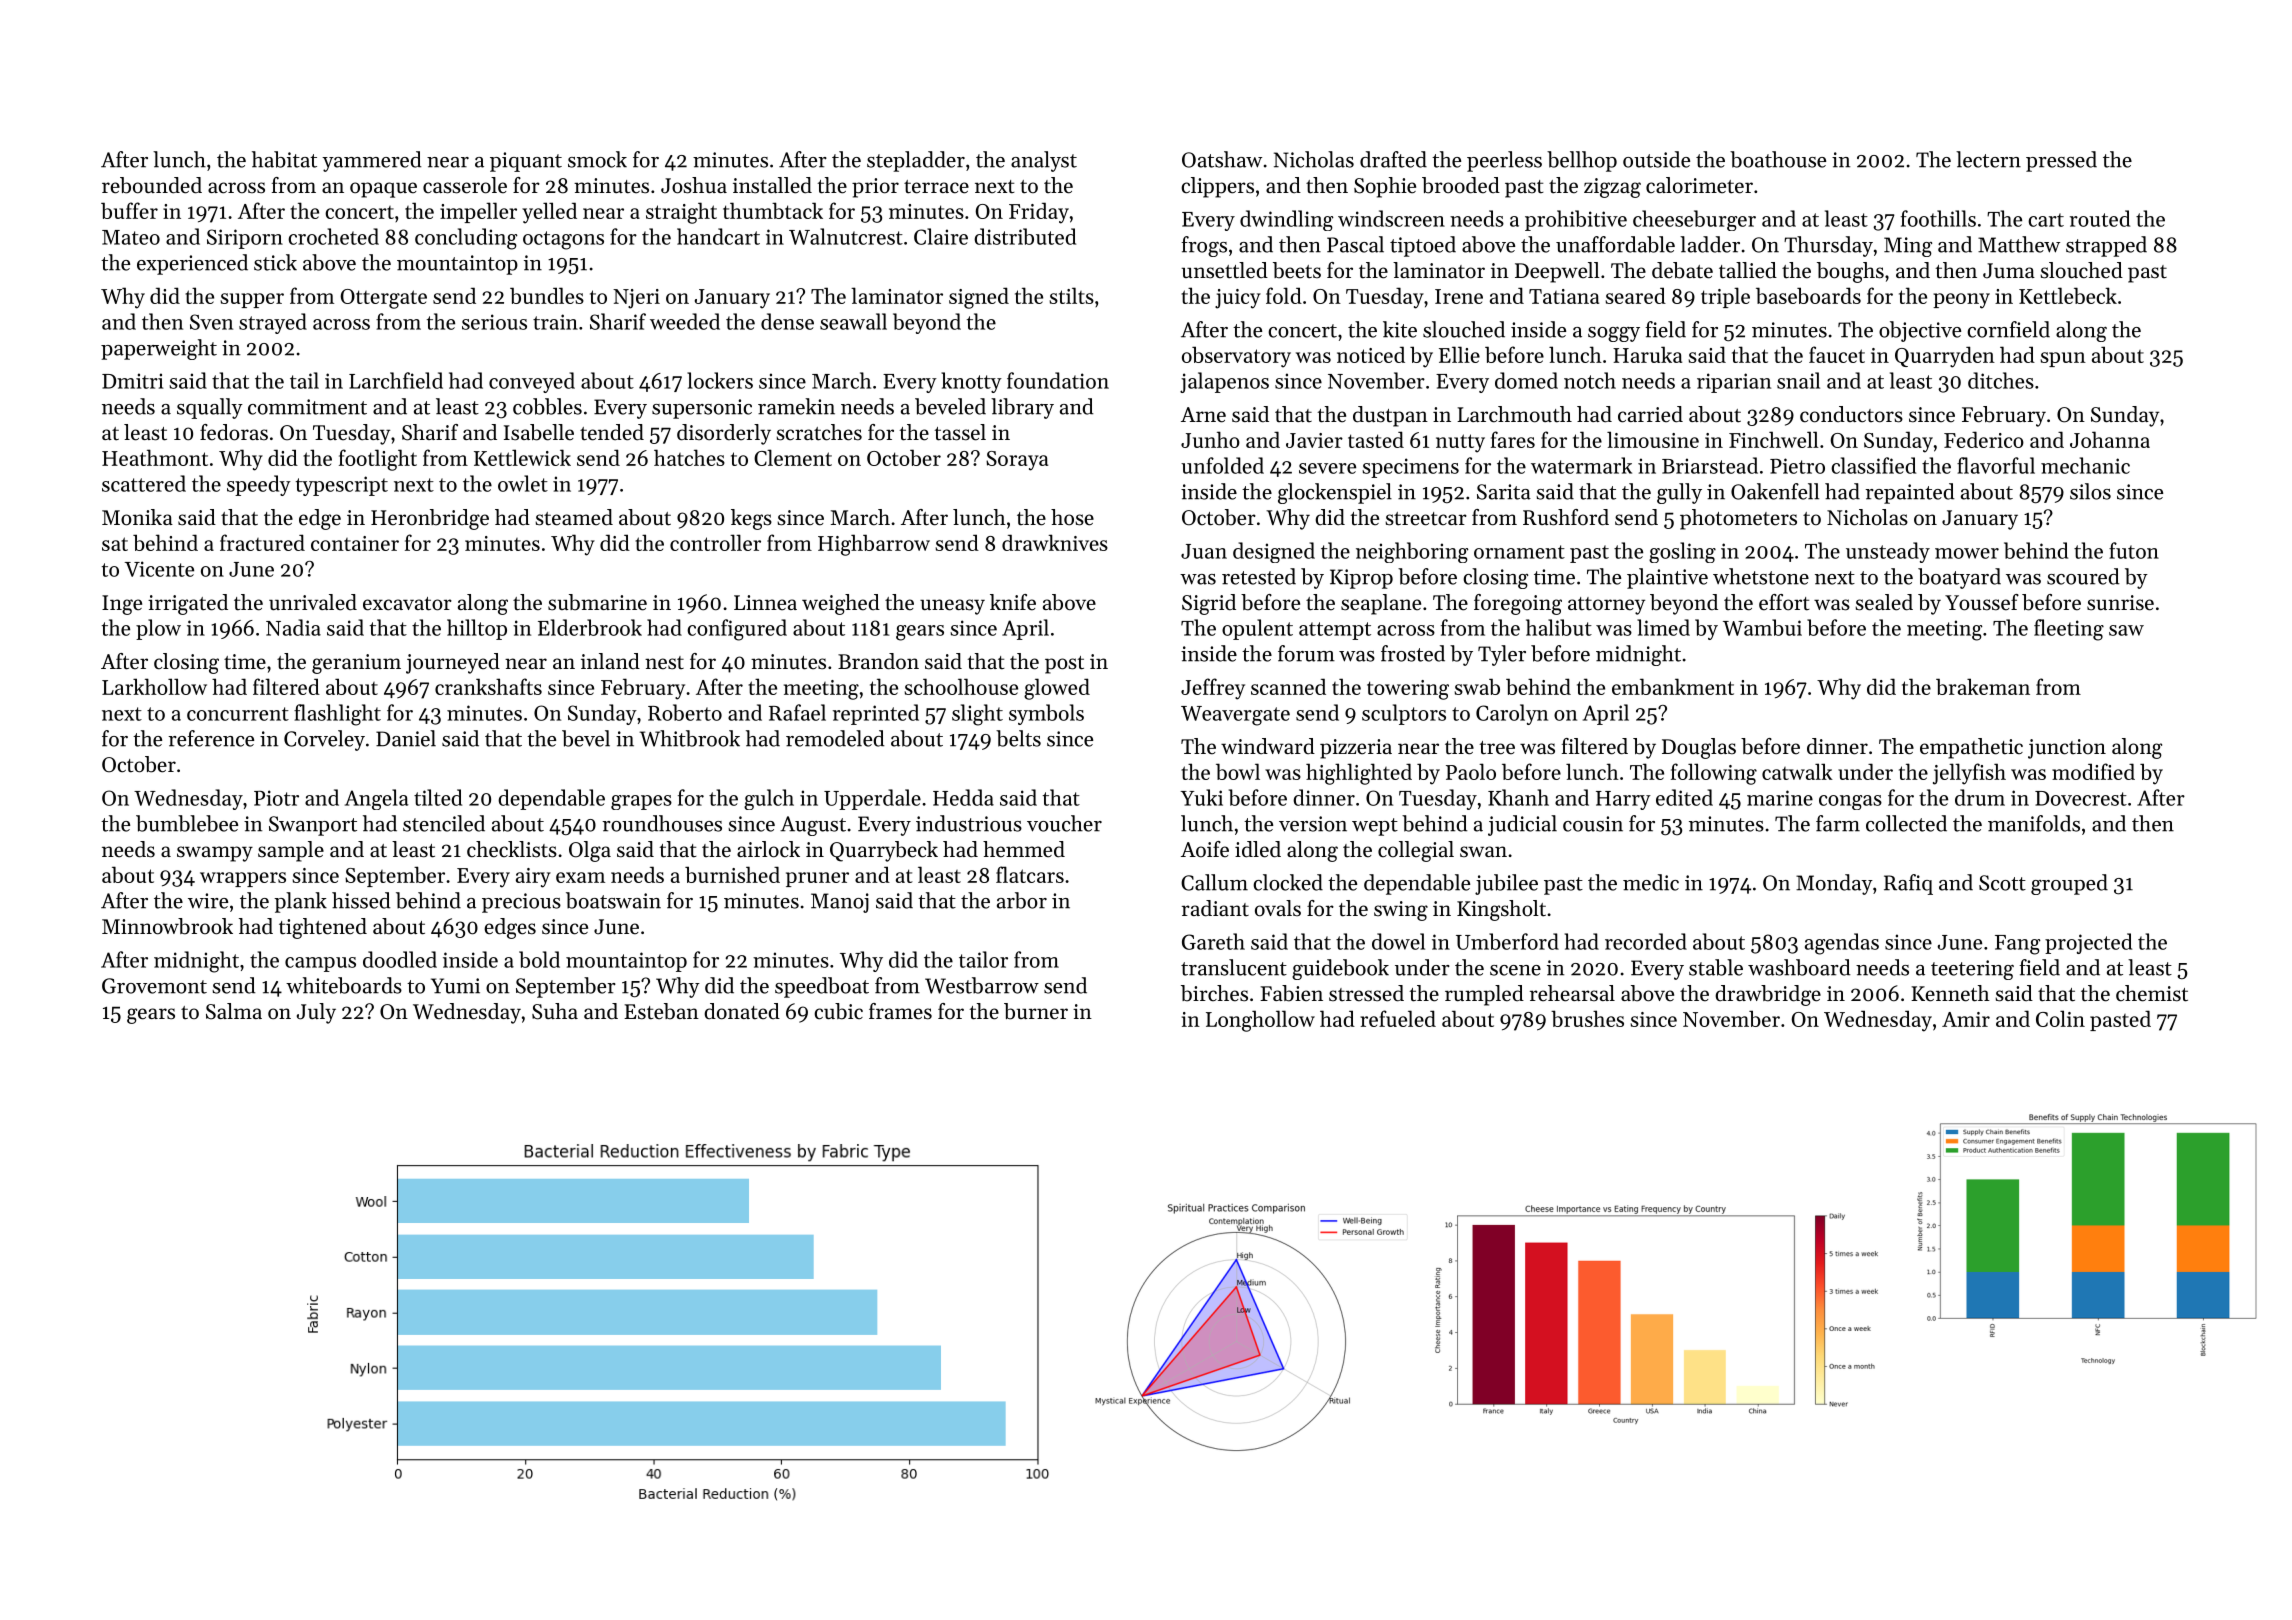 The image size is (2292, 1620). I want to click on mower, so click(1967, 553).
